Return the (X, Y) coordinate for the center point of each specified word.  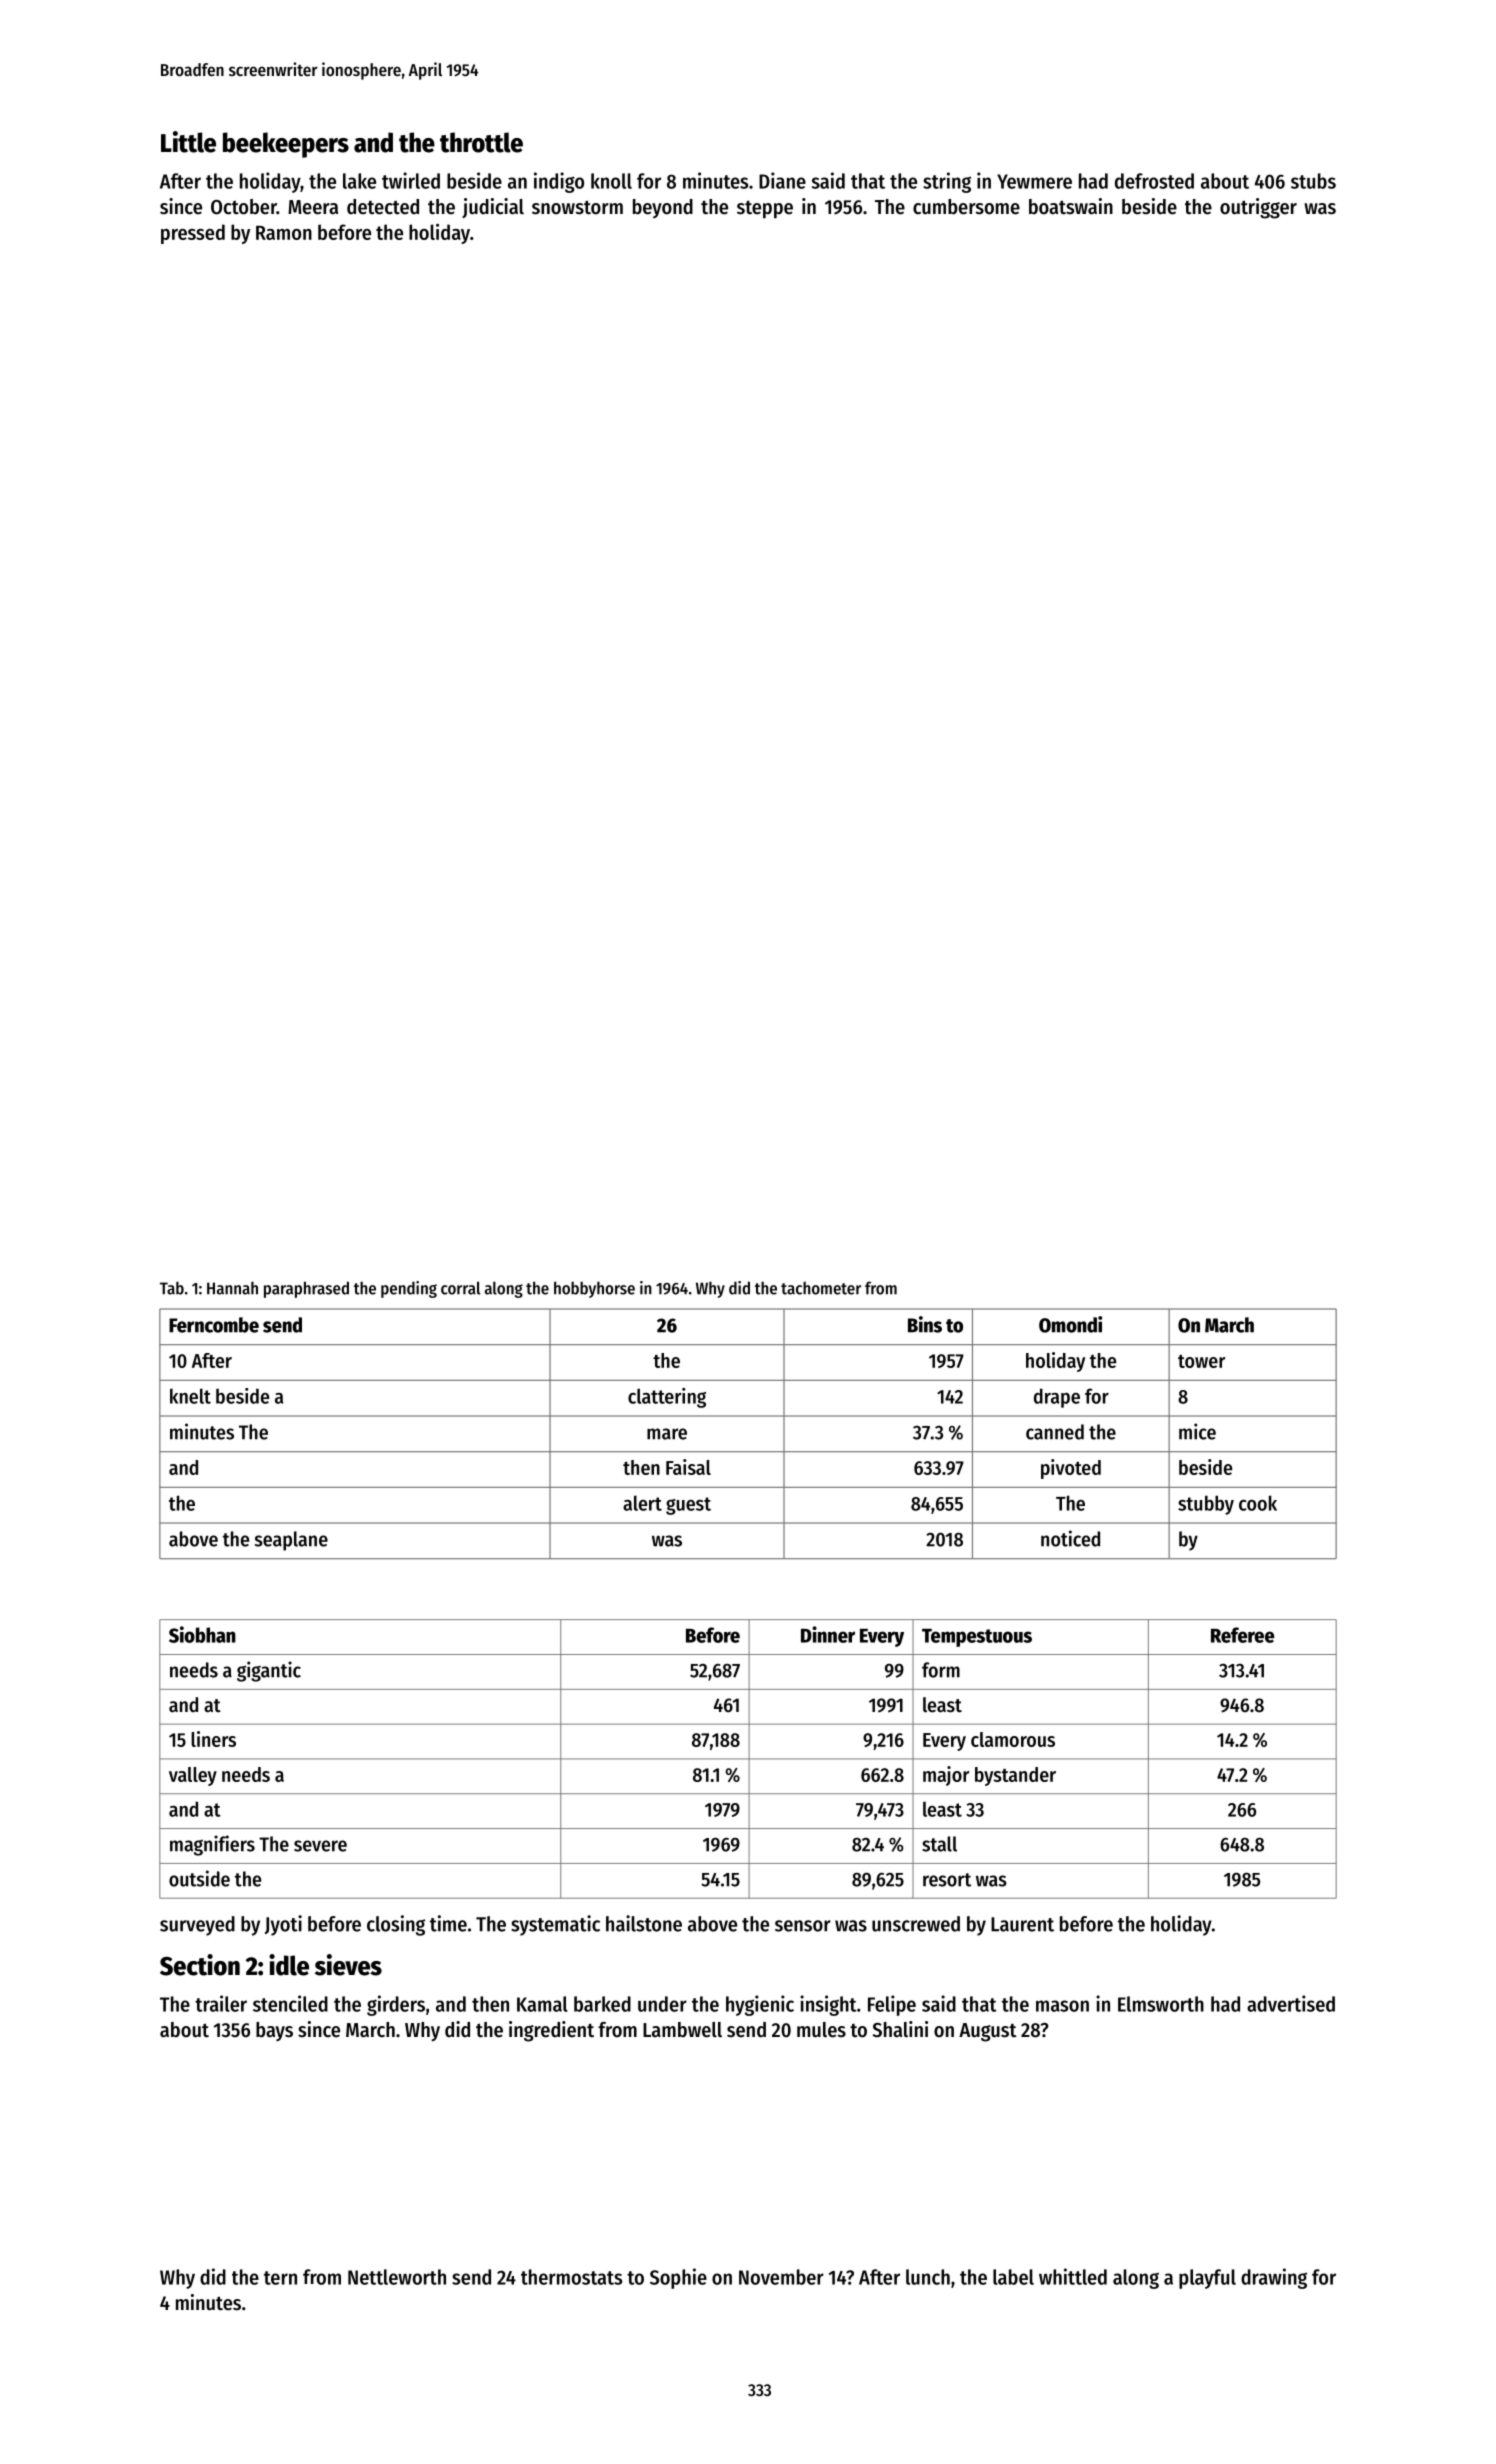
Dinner (828, 1634)
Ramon (284, 233)
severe (320, 1846)
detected (383, 207)
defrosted (1154, 181)
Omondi (1070, 1324)
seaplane (291, 1541)
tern (280, 2278)
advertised (1291, 2003)
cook (1258, 1503)
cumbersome (966, 207)
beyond (663, 208)
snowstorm (577, 207)
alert (642, 1503)
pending (409, 1289)
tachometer (821, 1288)
